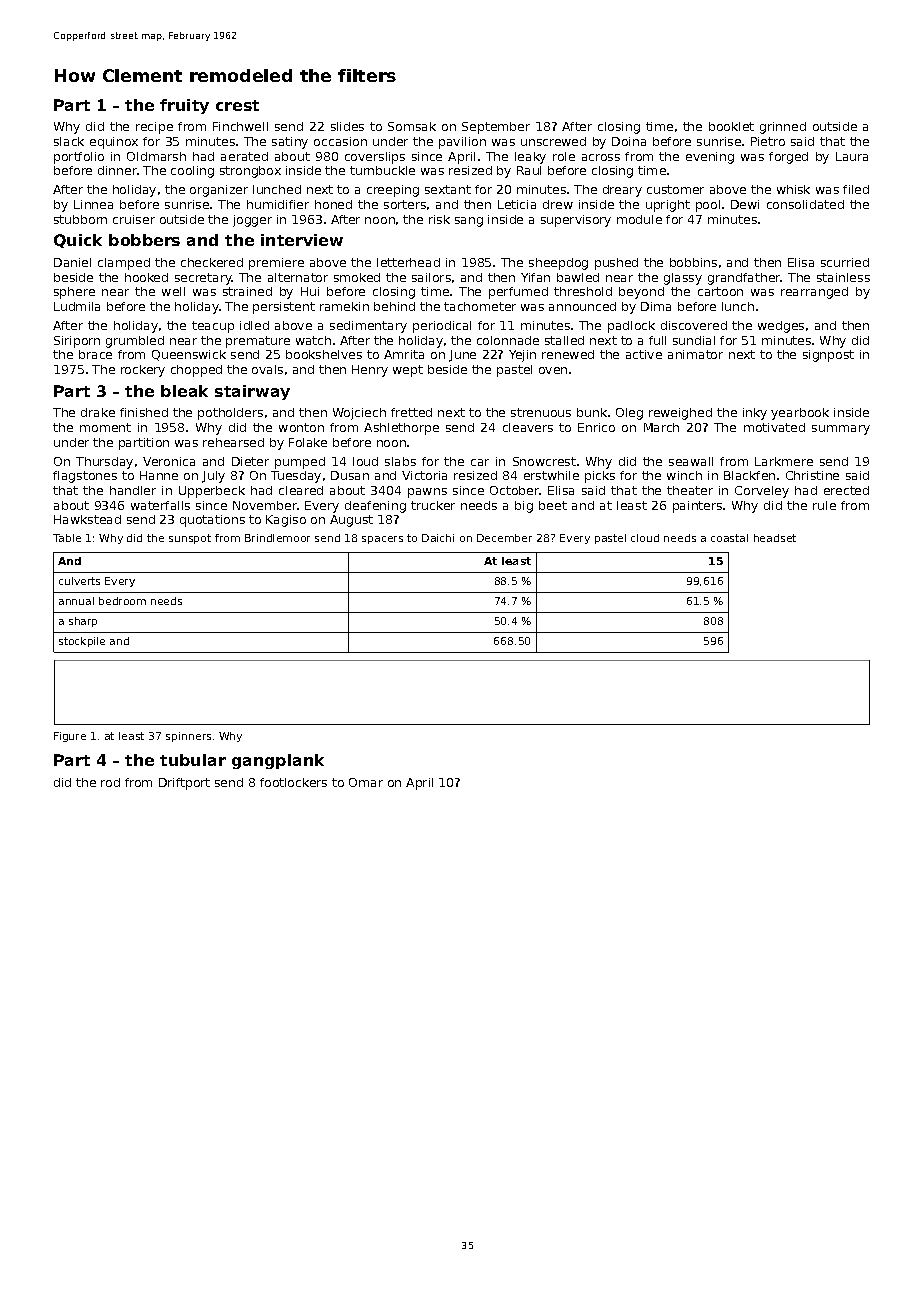  Describe the element at coordinates (639, 219) in the screenshot. I see `module` at that location.
